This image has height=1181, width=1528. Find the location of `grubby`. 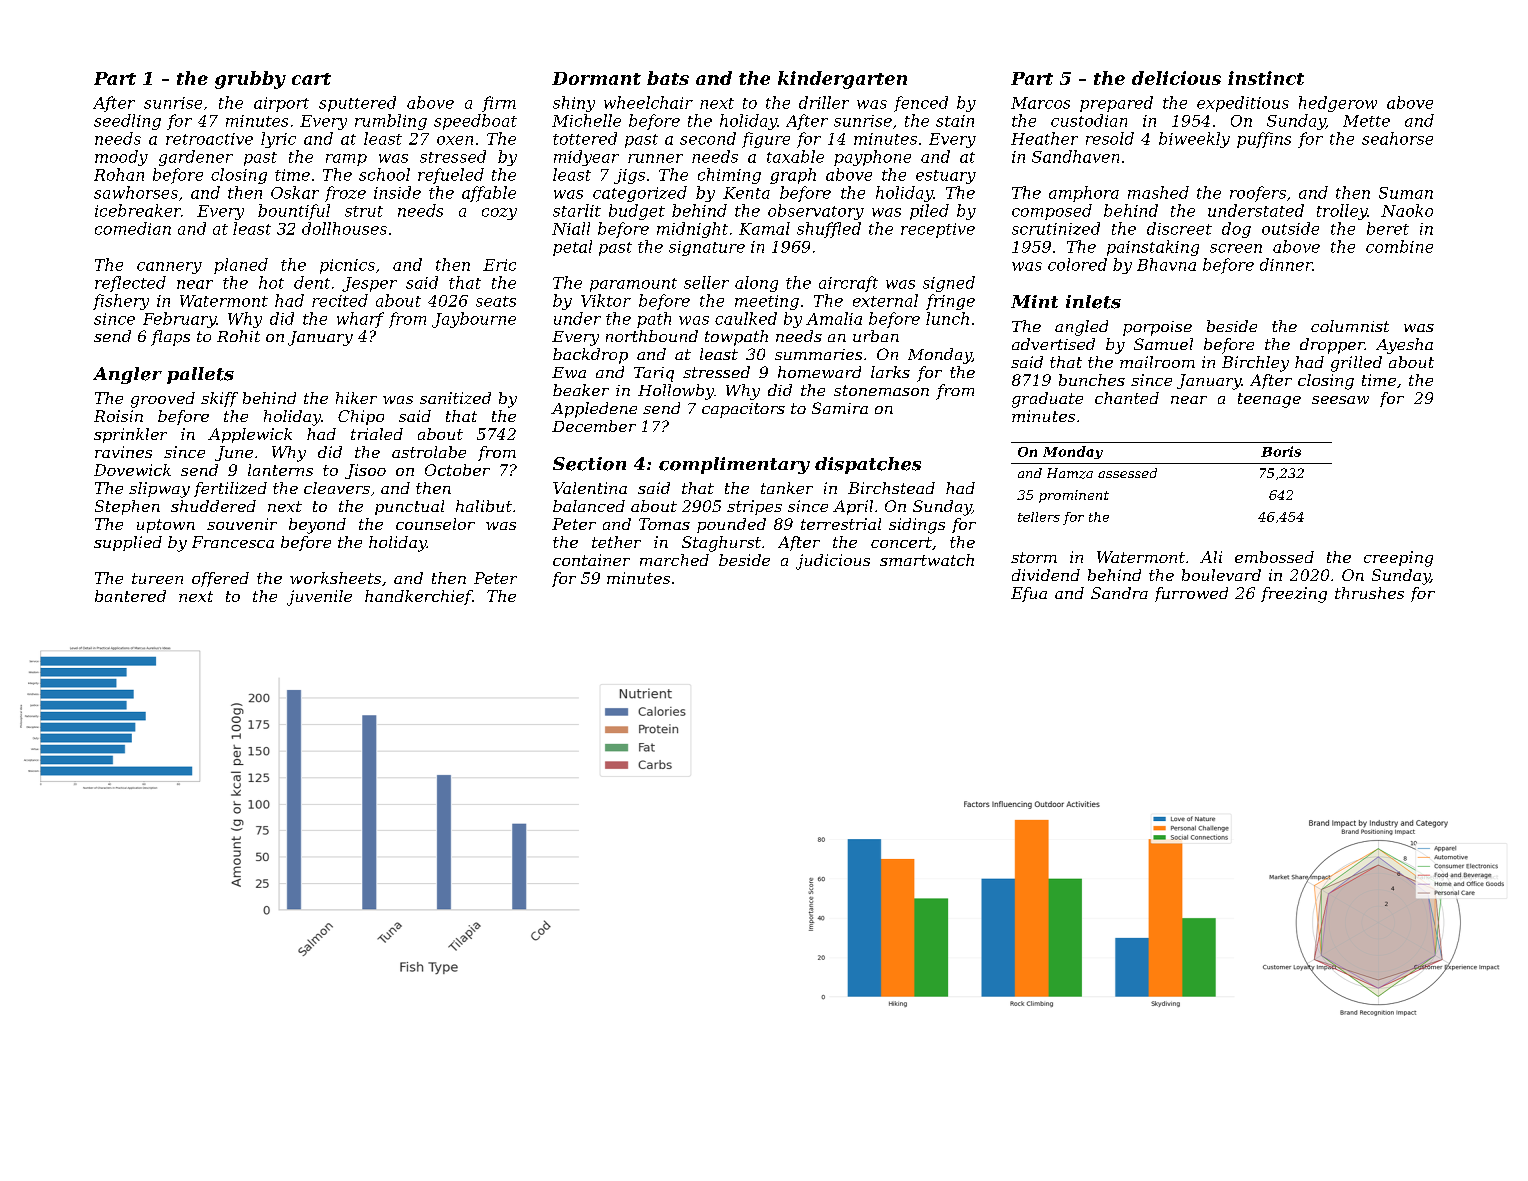

grubby is located at coordinates (250, 80).
